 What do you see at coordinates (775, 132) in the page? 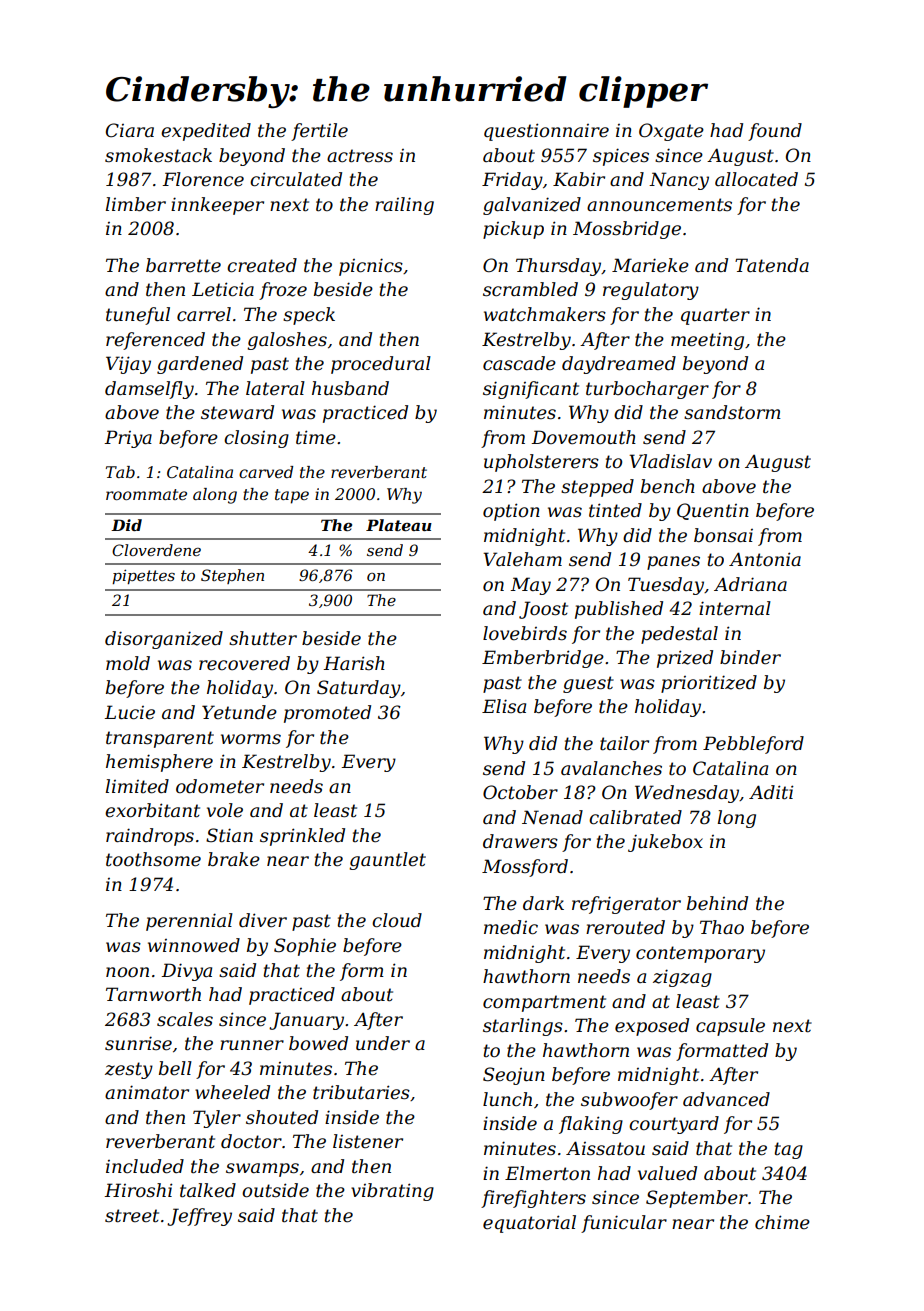
I see `found` at bounding box center [775, 132].
